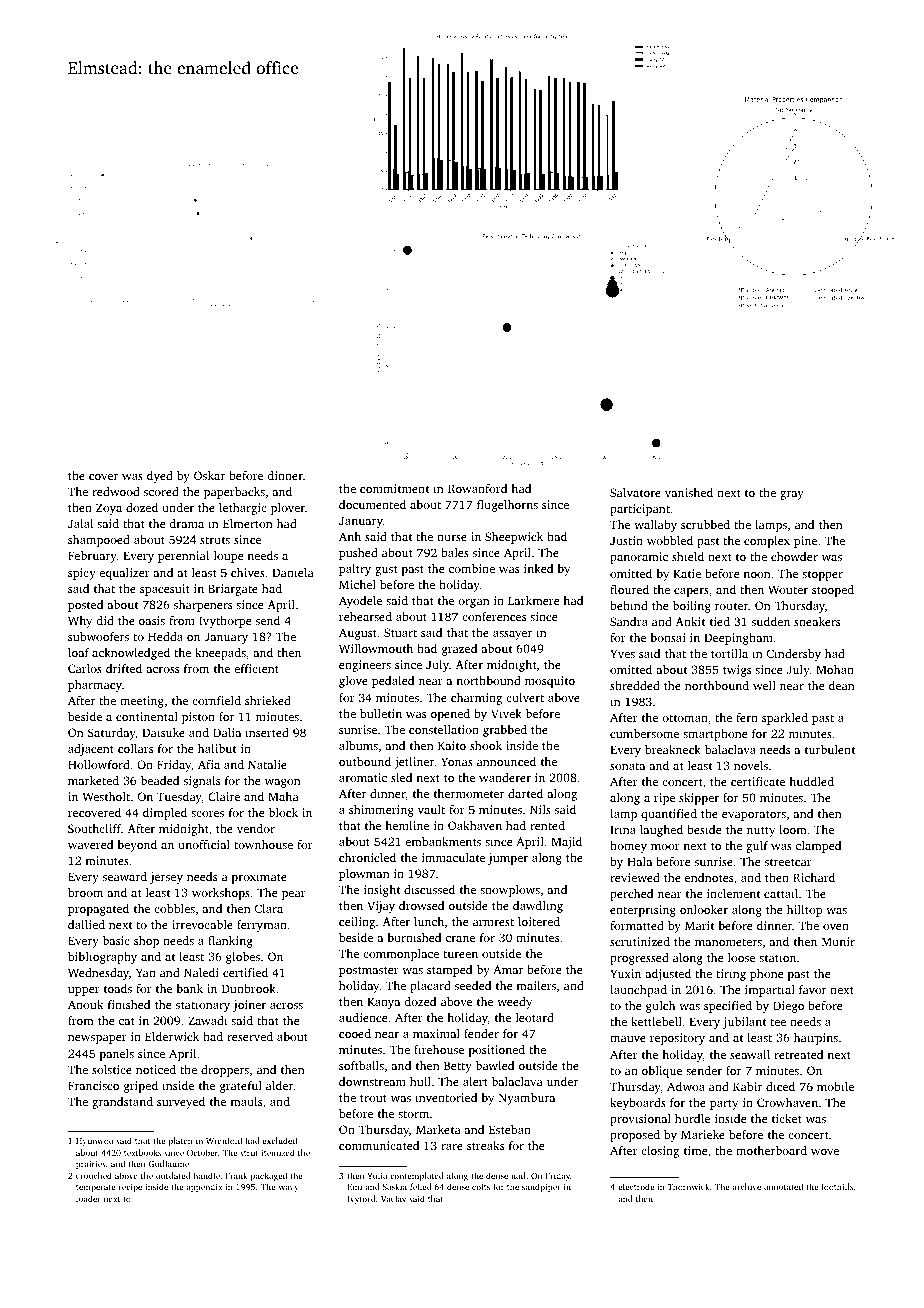  Describe the element at coordinates (116, 940) in the document. I see `basic` at that location.
